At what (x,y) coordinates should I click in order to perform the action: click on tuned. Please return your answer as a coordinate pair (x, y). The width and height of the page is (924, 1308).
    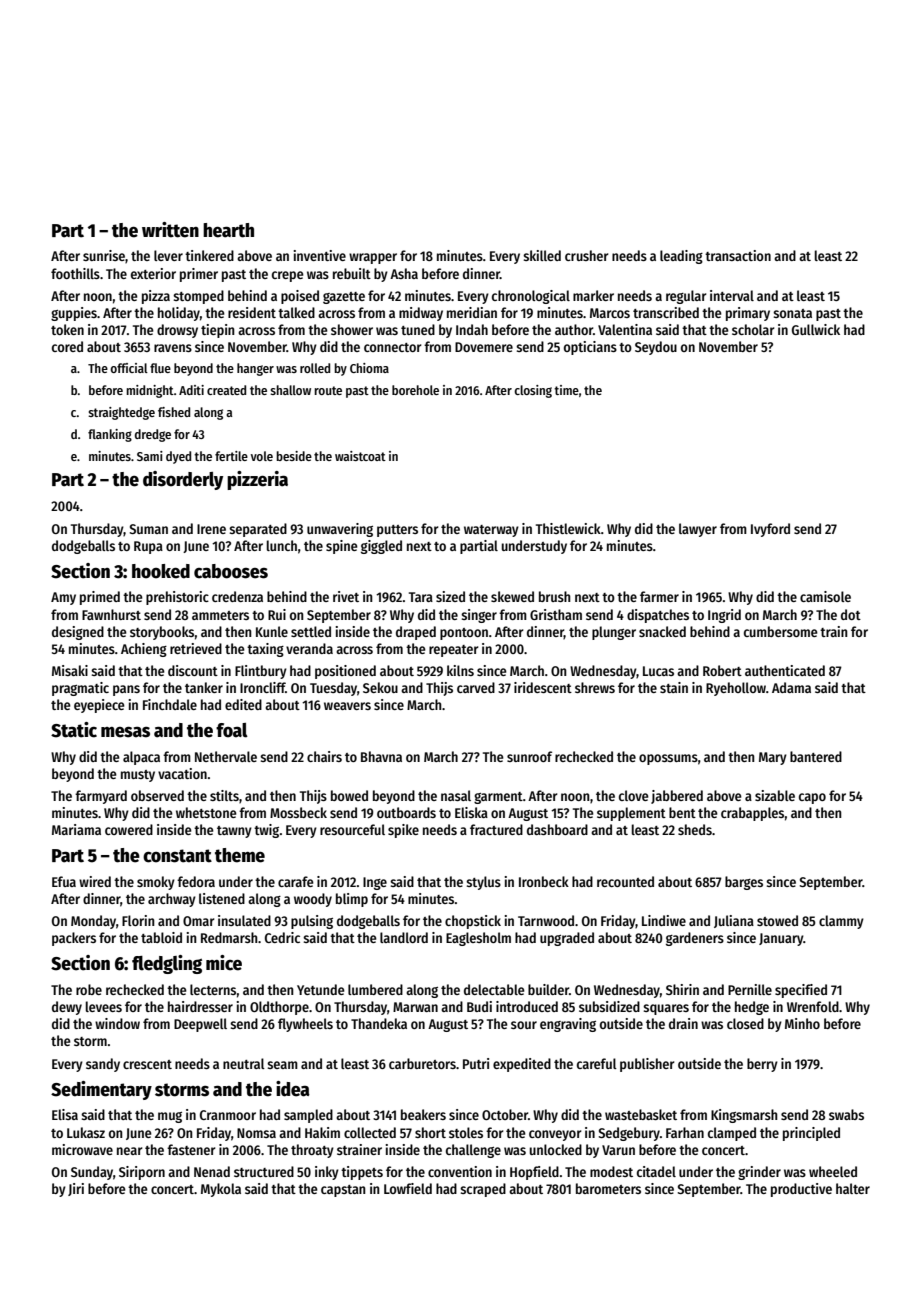
    Looking at the image, I should click on (418, 329).
